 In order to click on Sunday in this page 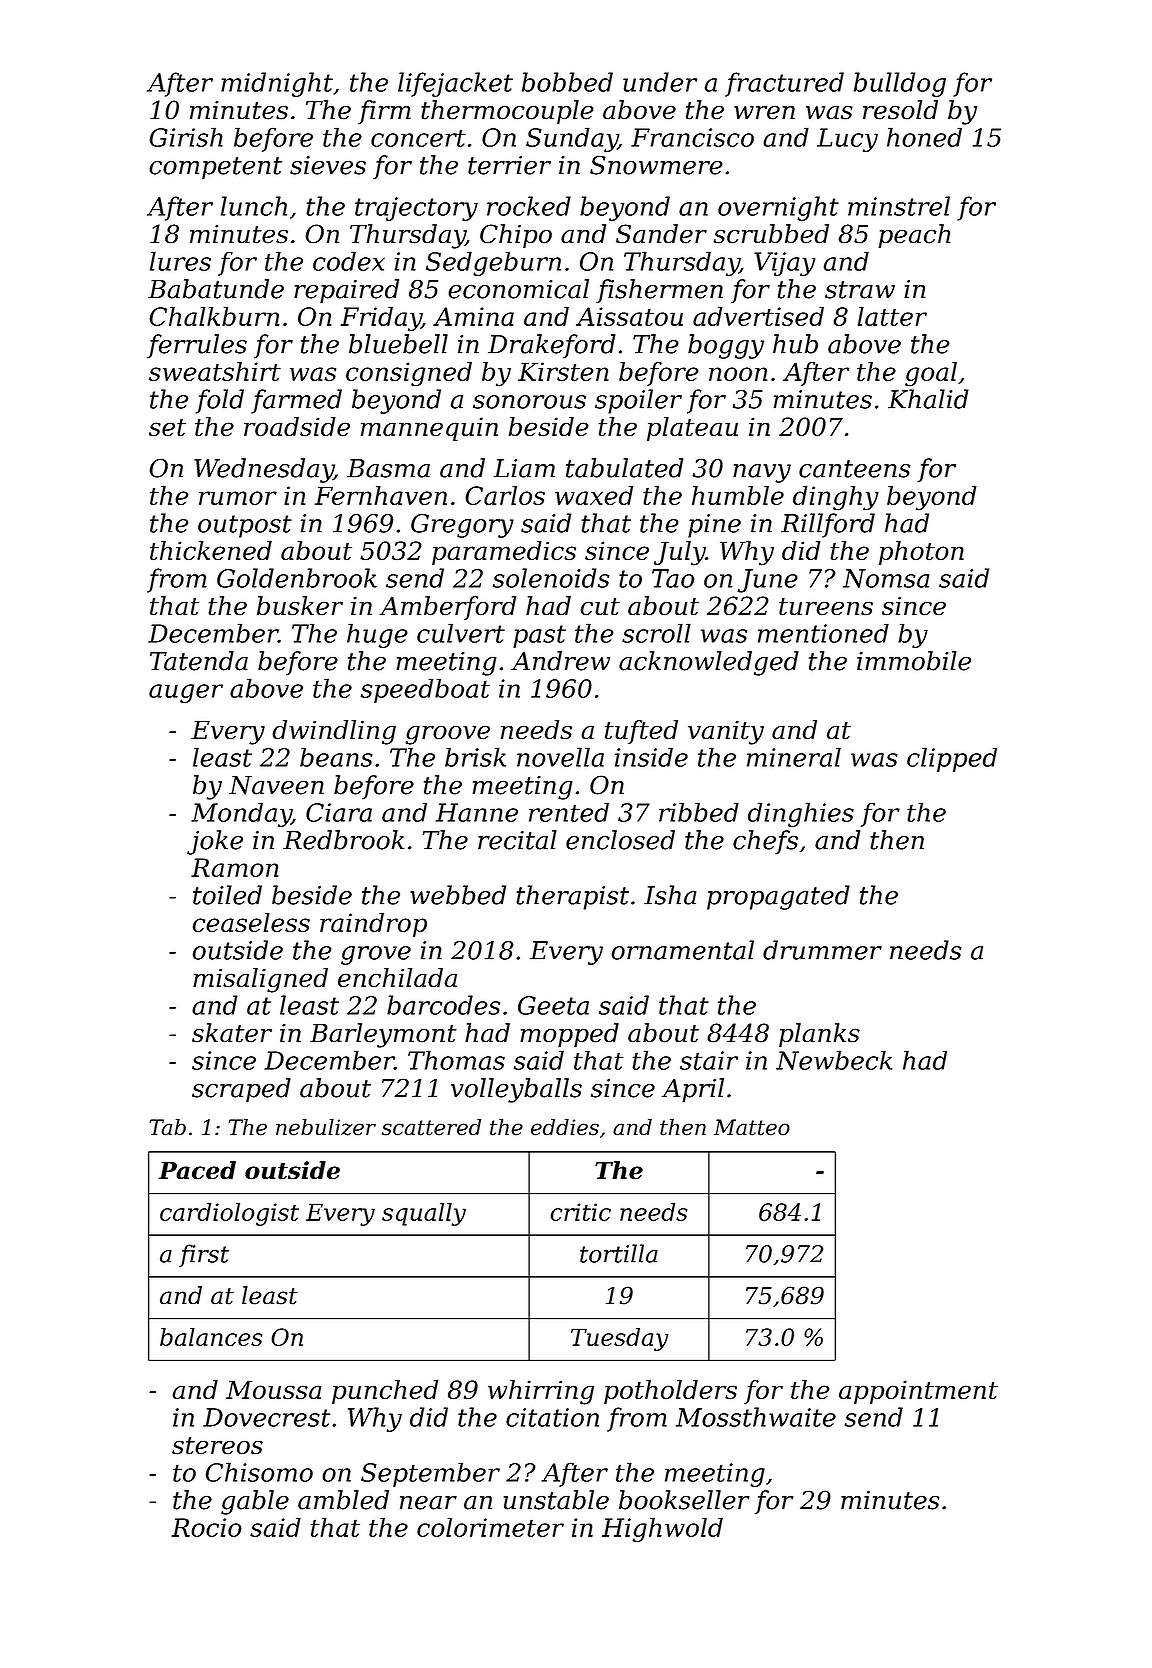, I will do `click(572, 139)`.
